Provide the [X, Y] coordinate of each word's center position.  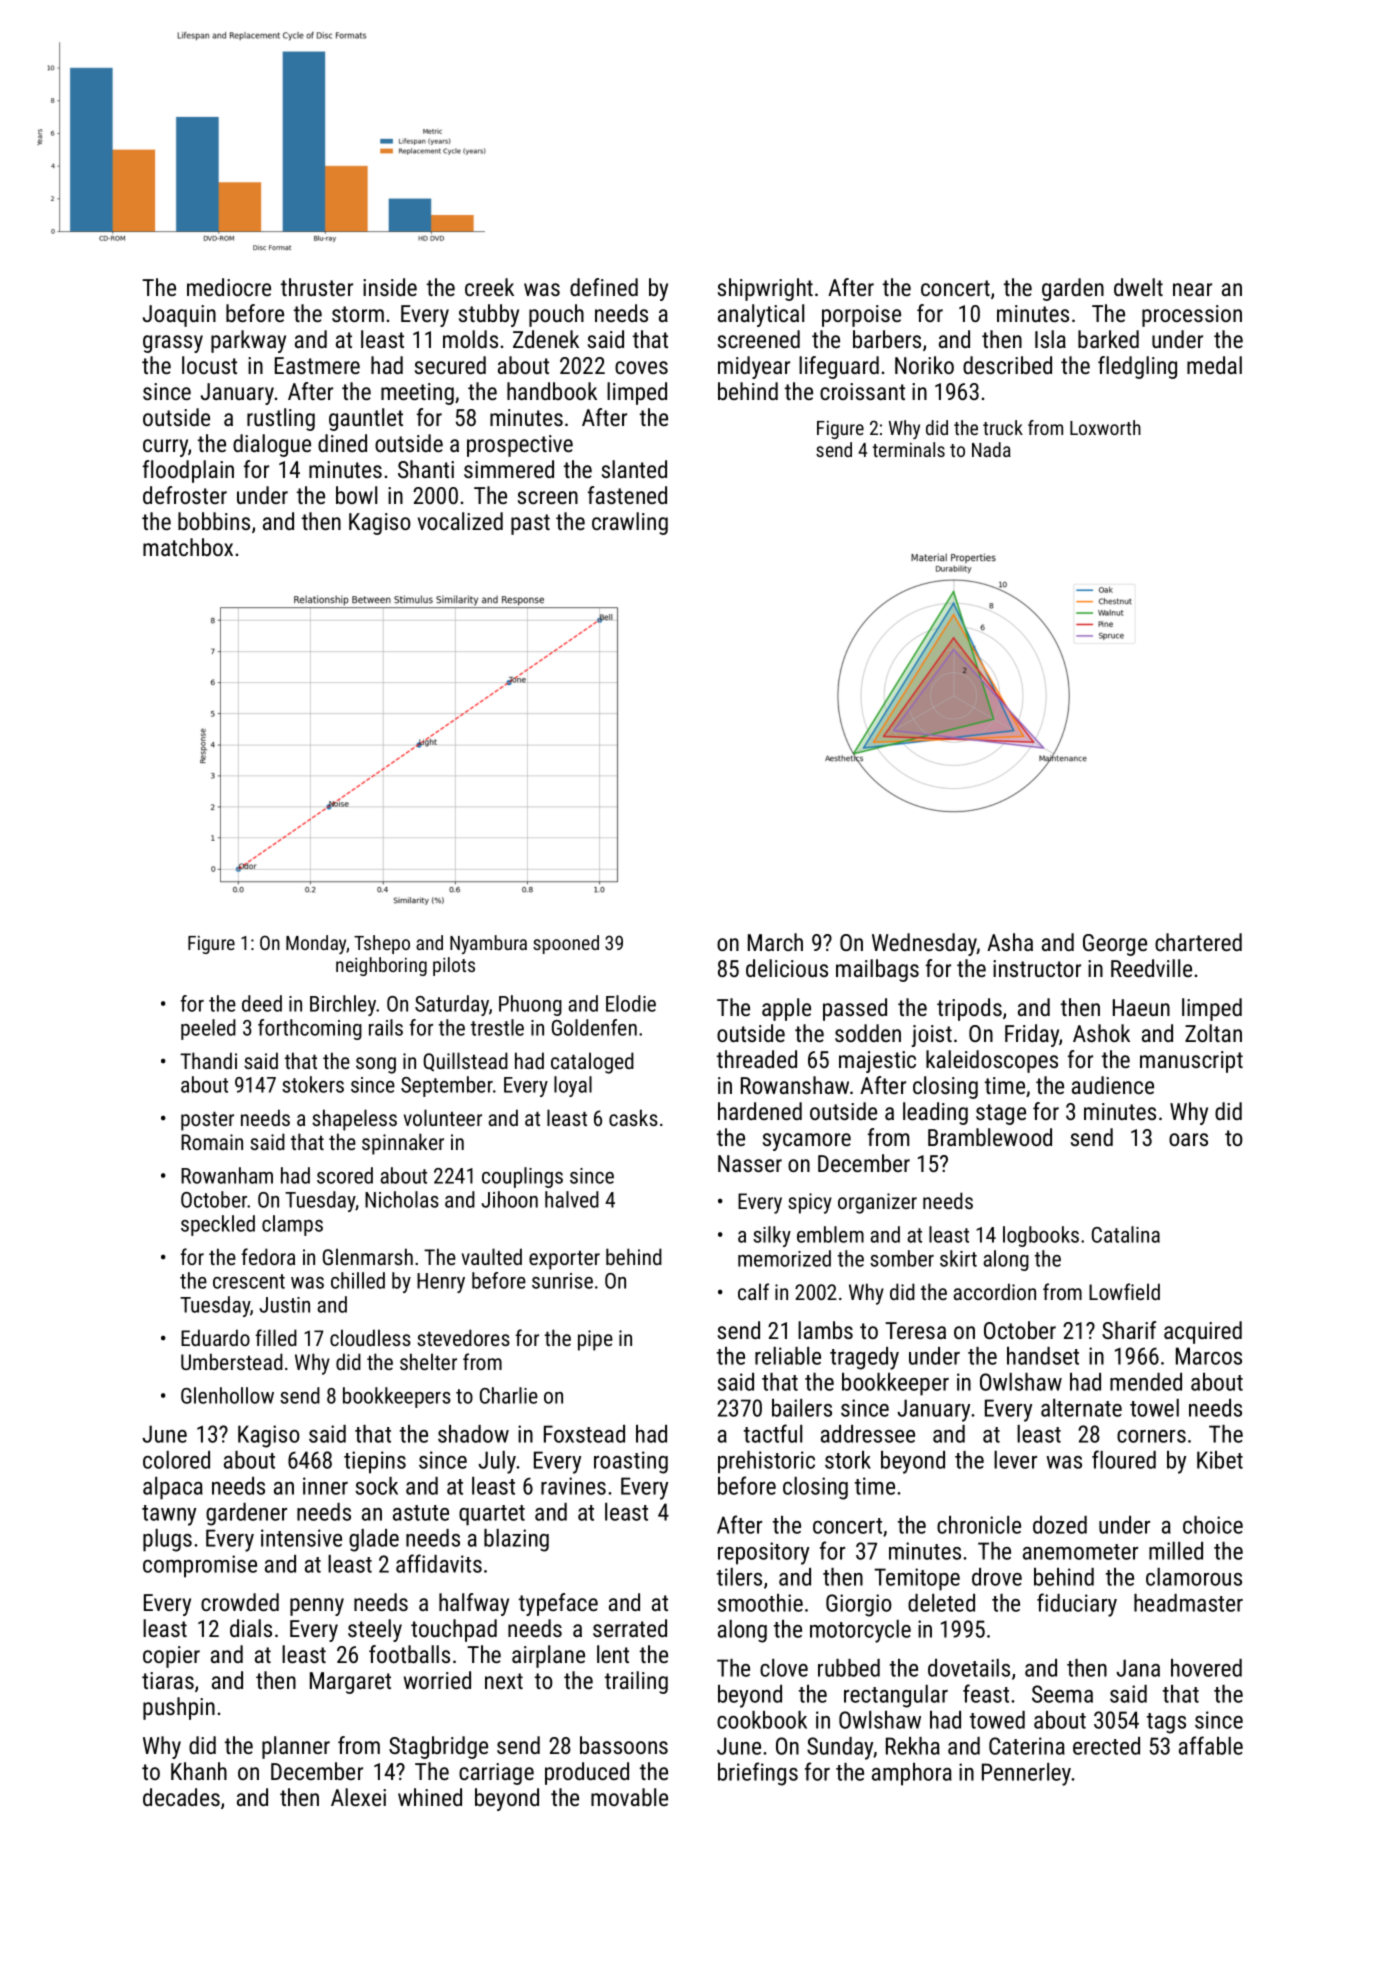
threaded [757, 1059]
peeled [208, 1029]
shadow [473, 1434]
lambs [825, 1330]
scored [345, 1175]
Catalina [1126, 1234]
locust [209, 365]
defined [604, 287]
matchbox [188, 547]
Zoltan [1213, 1033]
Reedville [1151, 968]
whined [430, 1797]
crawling [630, 523]
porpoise [861, 316]
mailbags [877, 970]
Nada [991, 449]
